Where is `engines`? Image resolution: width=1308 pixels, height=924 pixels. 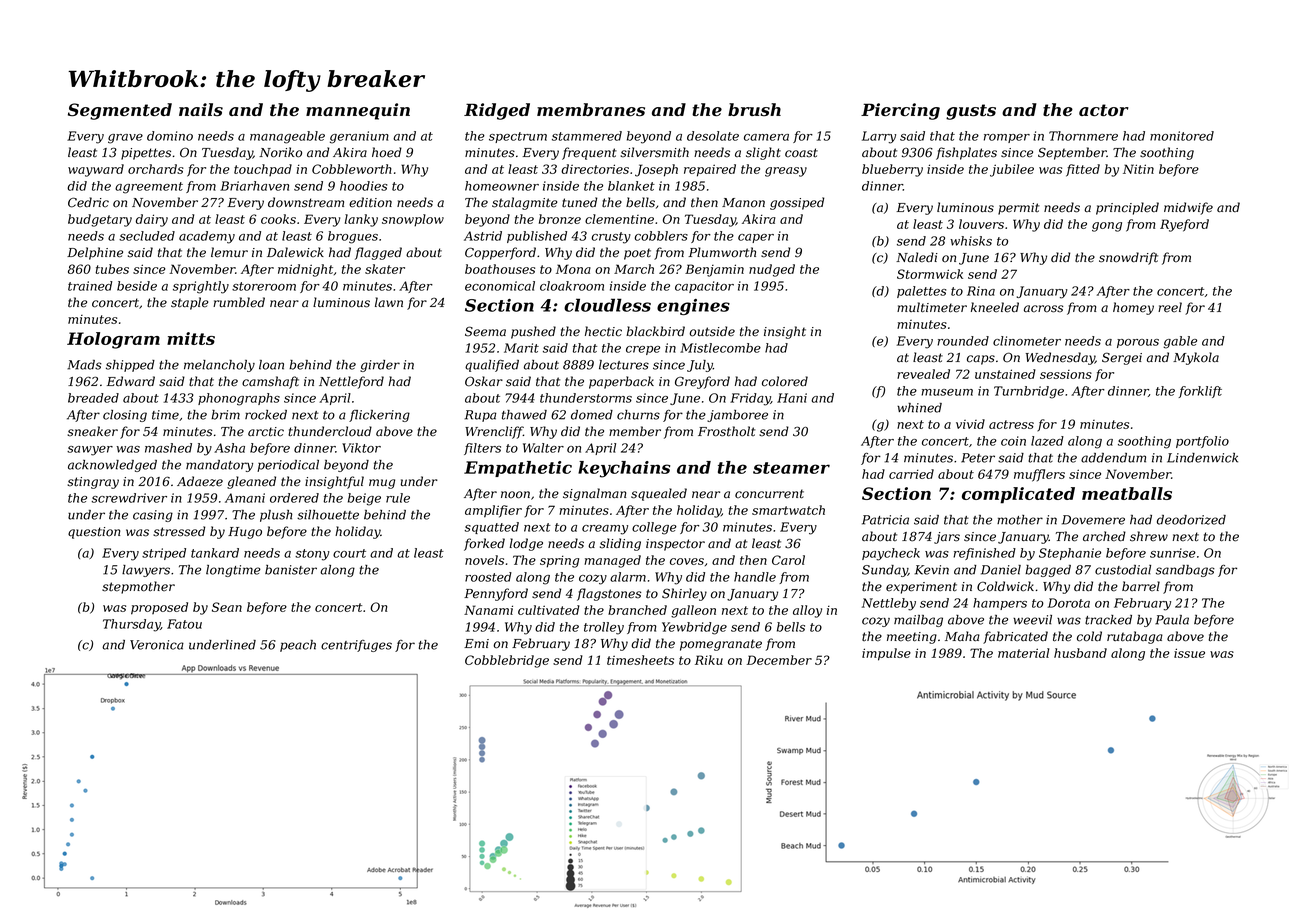 engines is located at coordinates (693, 307).
